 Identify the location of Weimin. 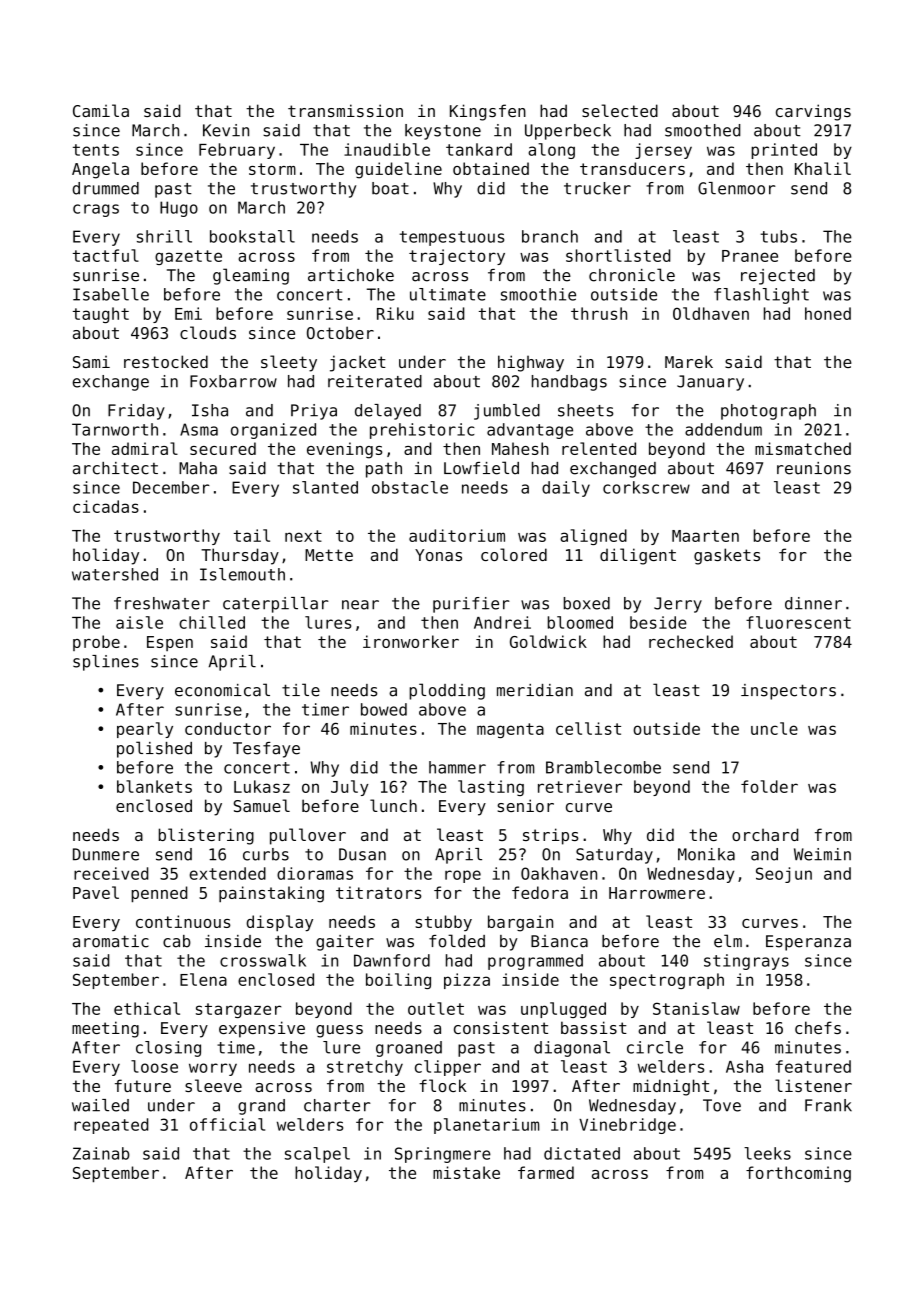
(822, 854).
